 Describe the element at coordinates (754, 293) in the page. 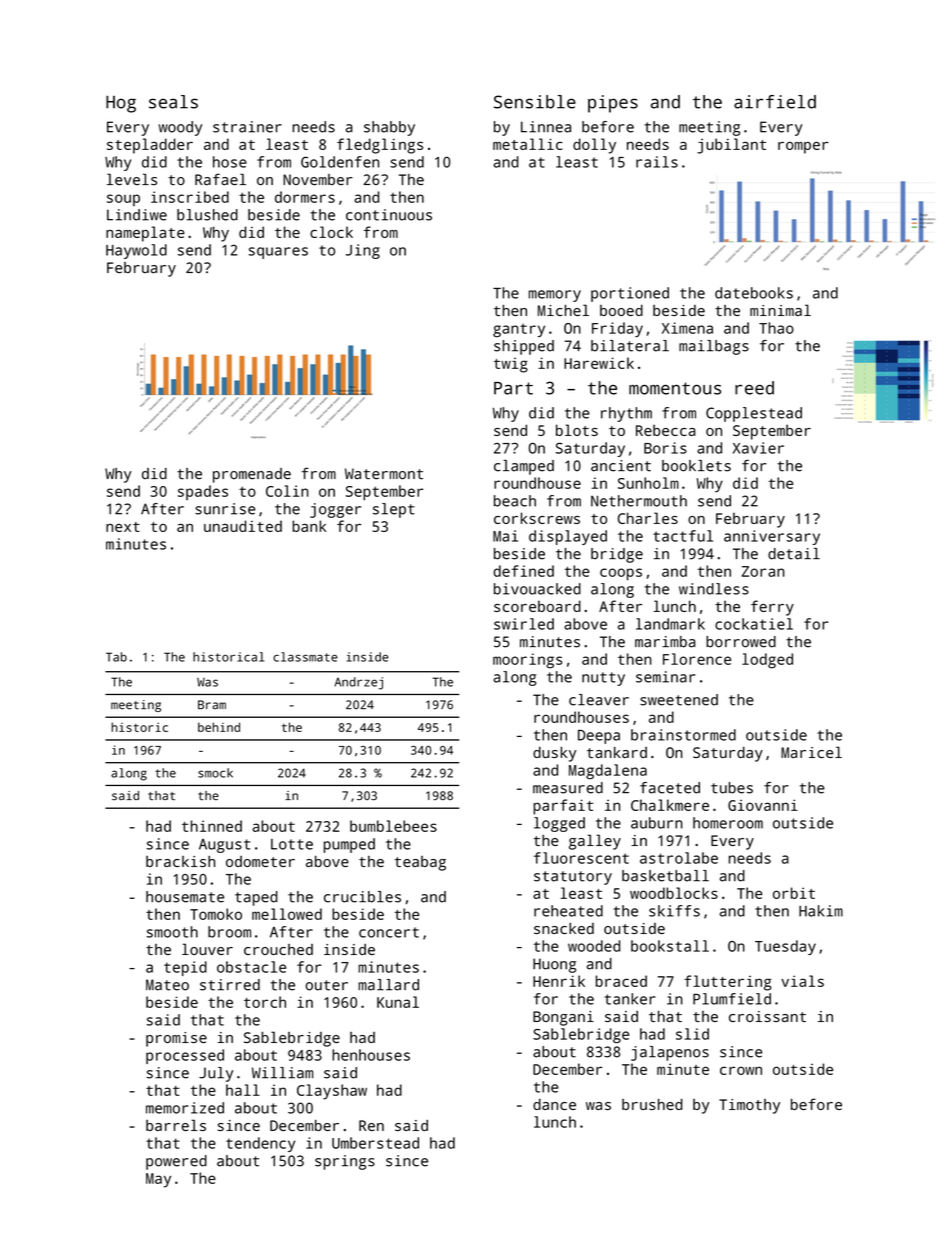

I see `datebooks` at that location.
